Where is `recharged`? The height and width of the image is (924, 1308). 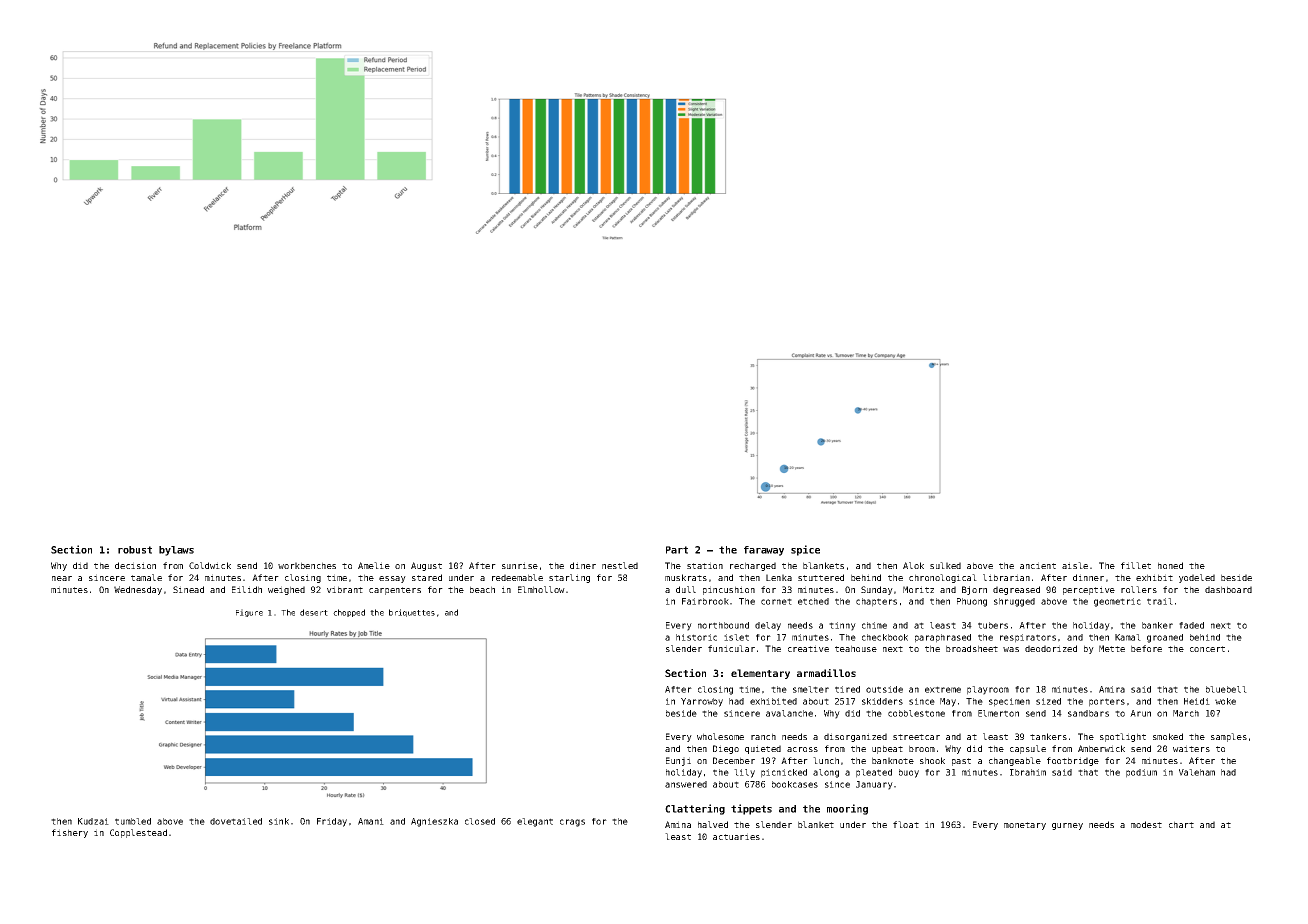 recharged is located at coordinates (753, 566).
